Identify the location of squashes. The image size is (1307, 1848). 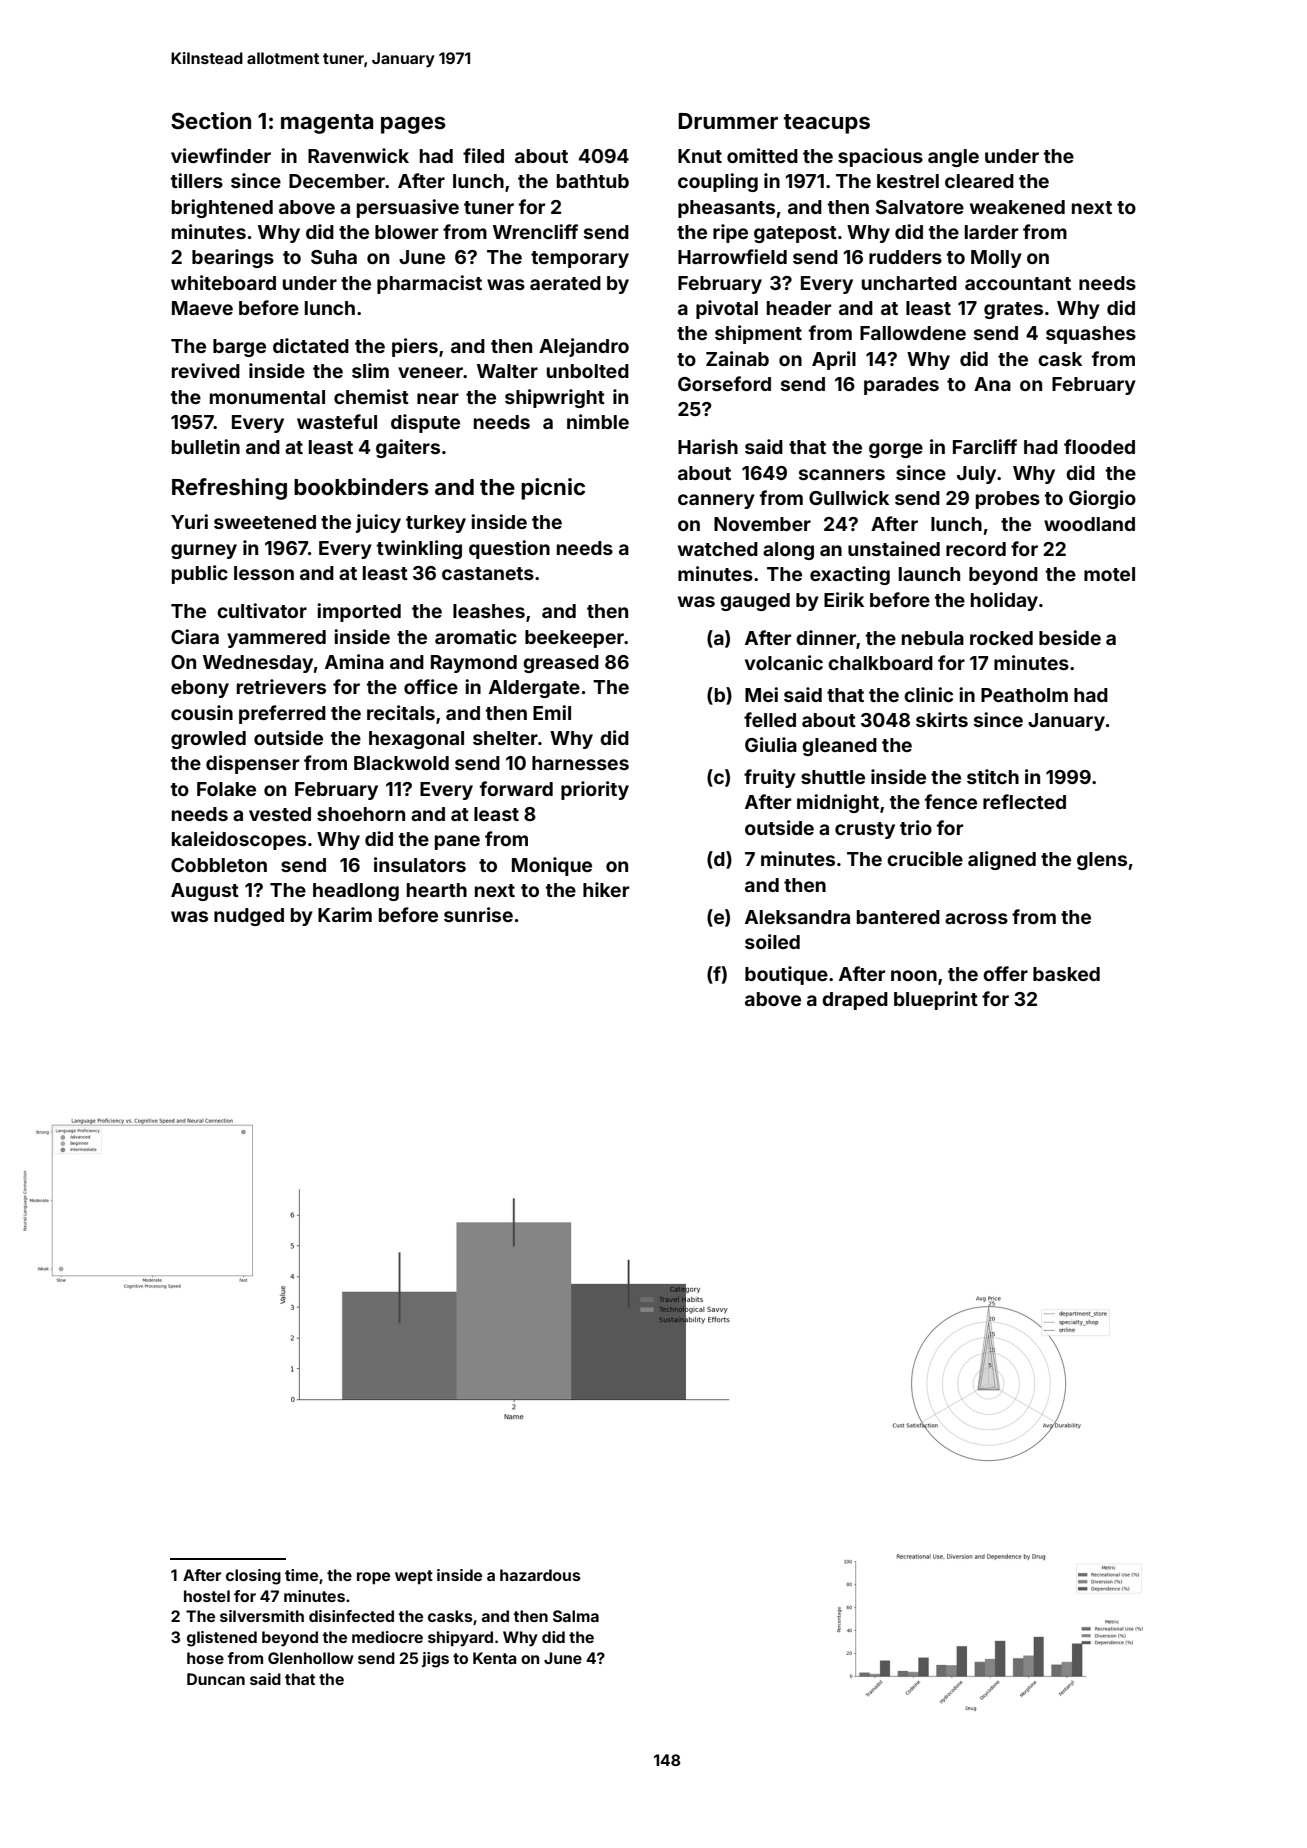
(1091, 335).
